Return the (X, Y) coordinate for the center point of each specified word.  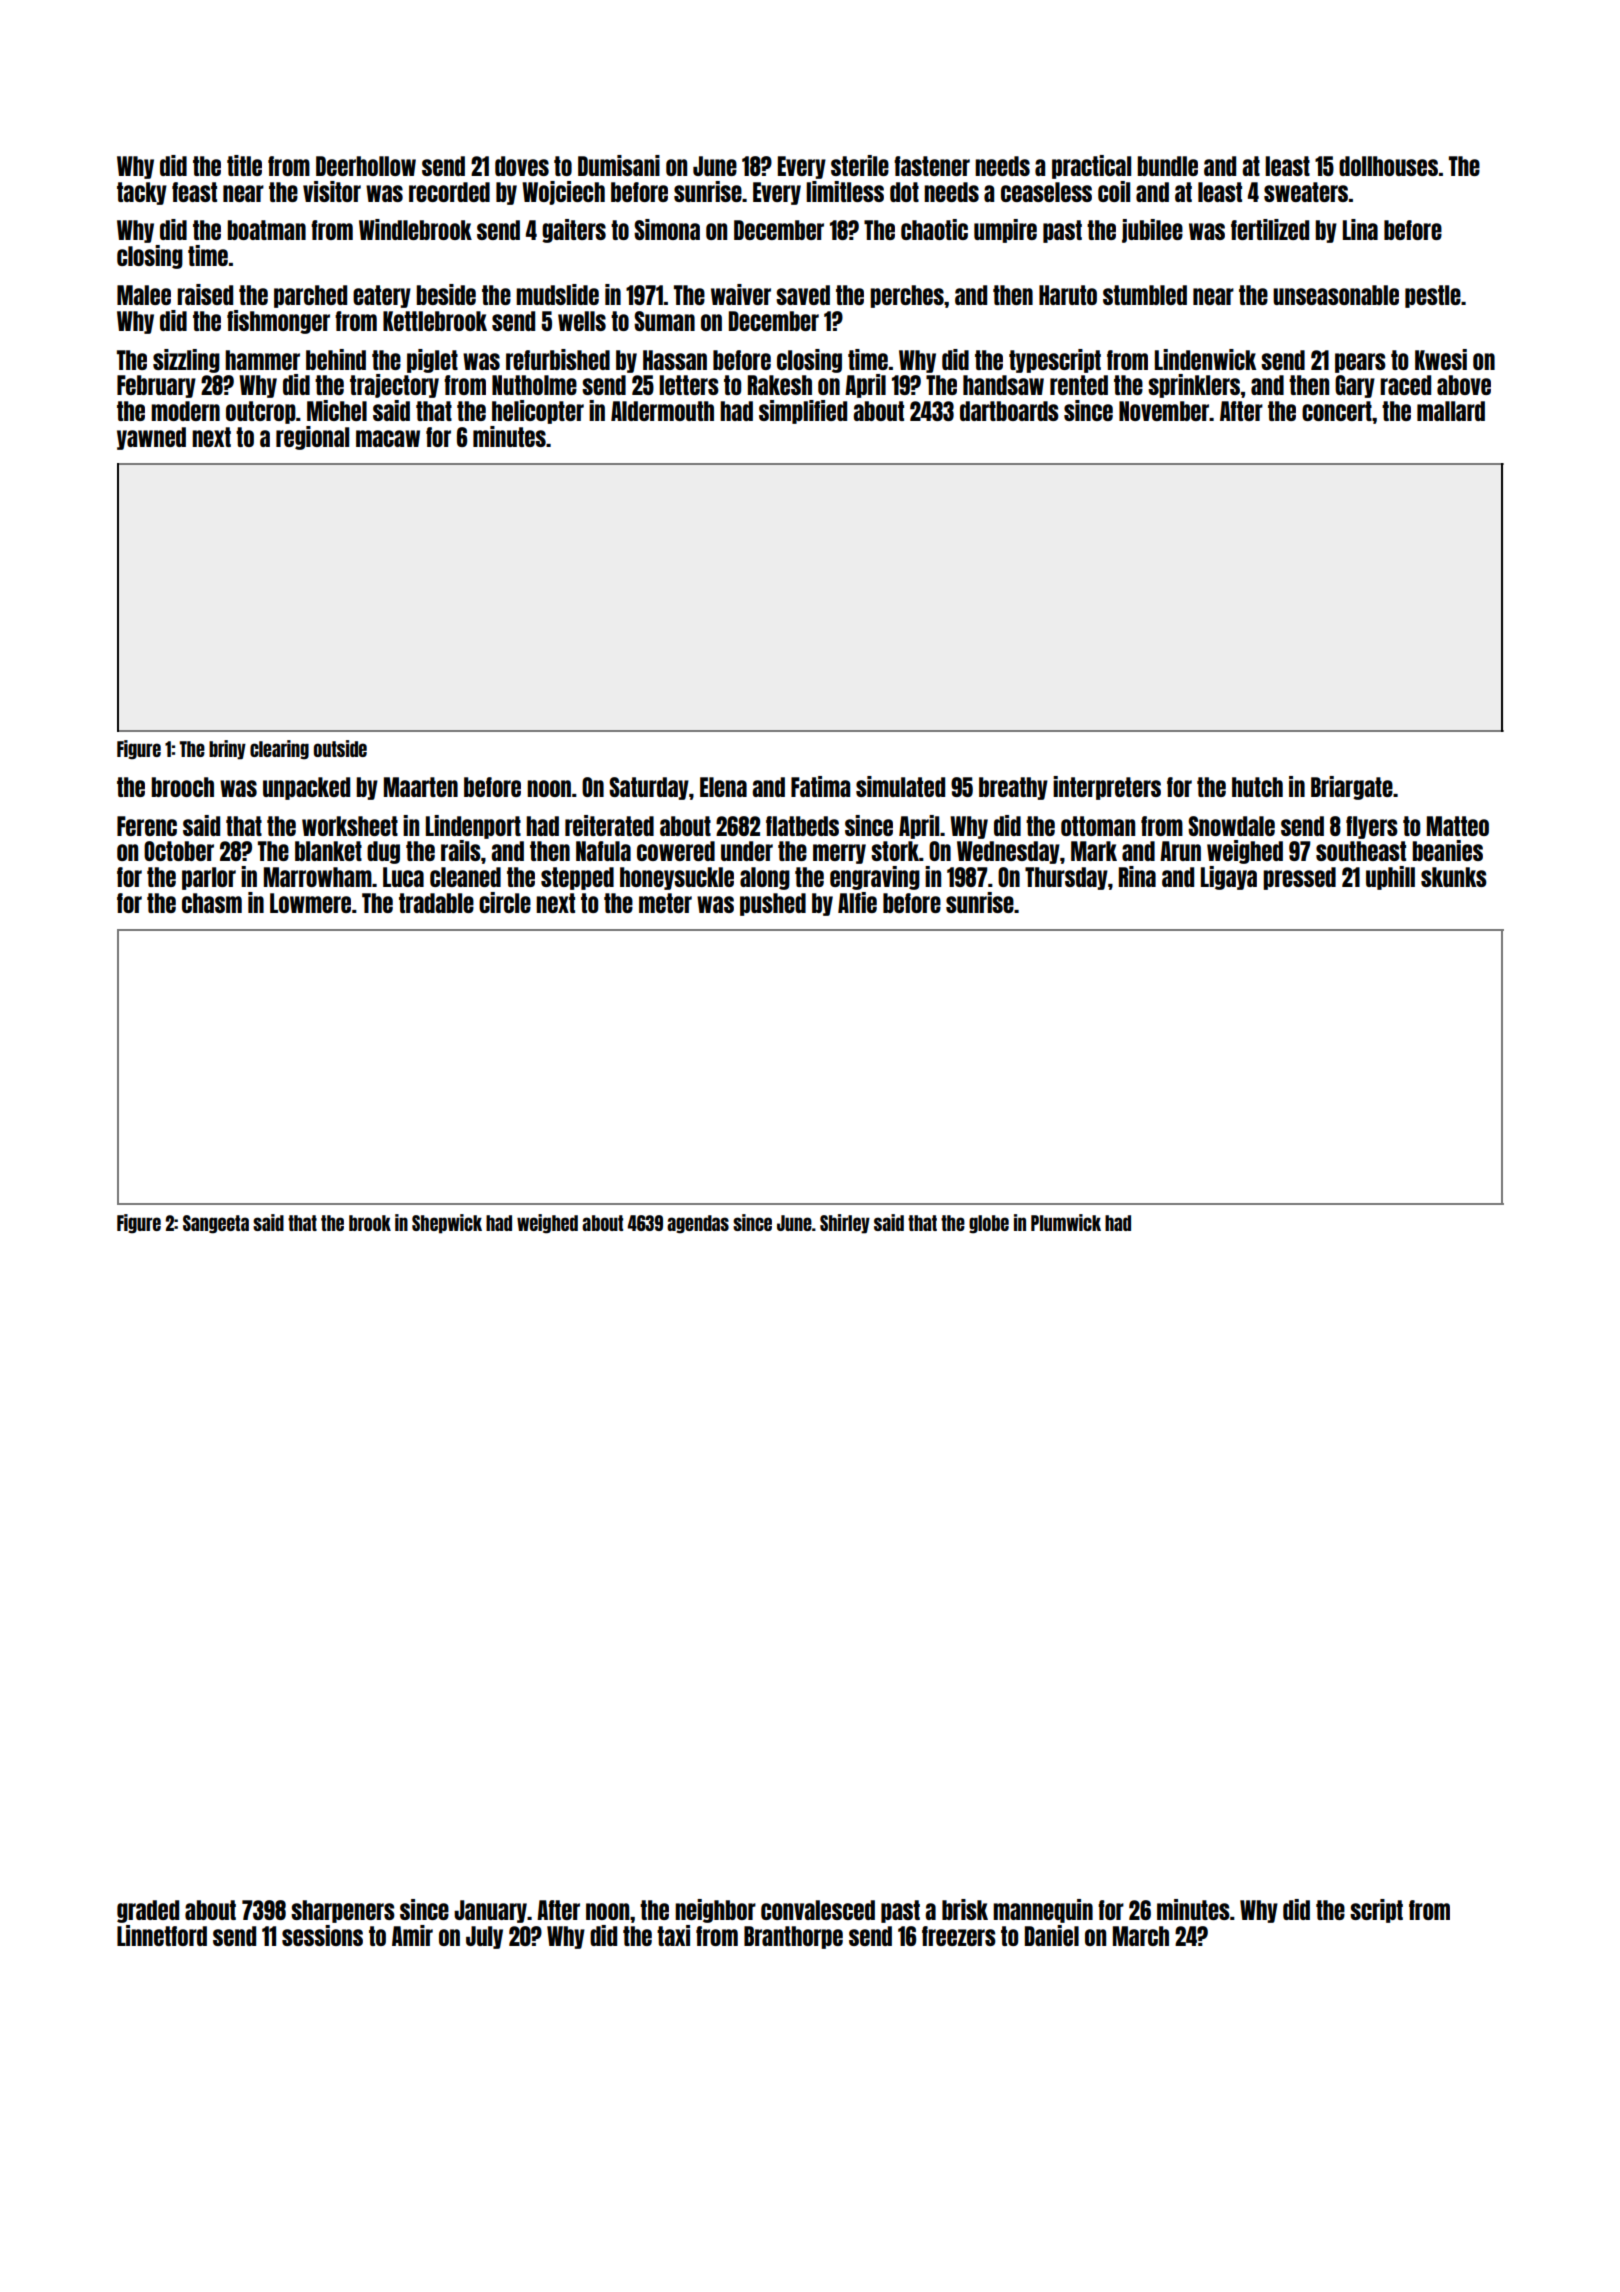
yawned (151, 438)
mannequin (1043, 1911)
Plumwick (1066, 1222)
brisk (965, 1909)
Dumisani (619, 165)
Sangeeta (216, 1224)
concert (1337, 411)
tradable (436, 903)
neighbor (715, 1911)
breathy (1013, 788)
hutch (1257, 787)
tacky (142, 193)
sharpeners (343, 1911)
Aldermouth (662, 411)
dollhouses (1388, 166)
